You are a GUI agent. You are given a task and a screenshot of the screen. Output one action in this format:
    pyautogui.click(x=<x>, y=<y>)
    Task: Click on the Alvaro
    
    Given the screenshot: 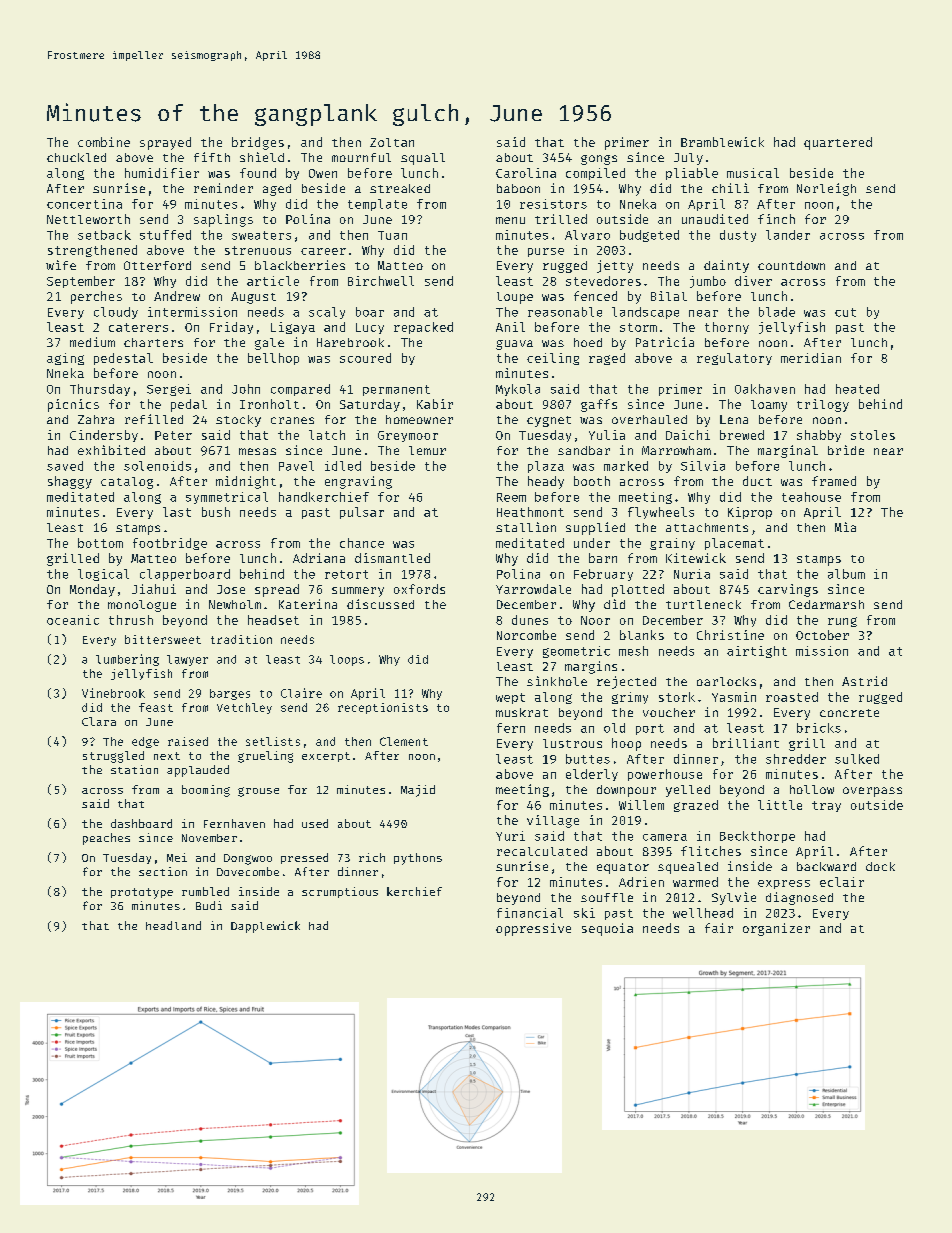 What is the action you would take?
    pyautogui.click(x=587, y=235)
